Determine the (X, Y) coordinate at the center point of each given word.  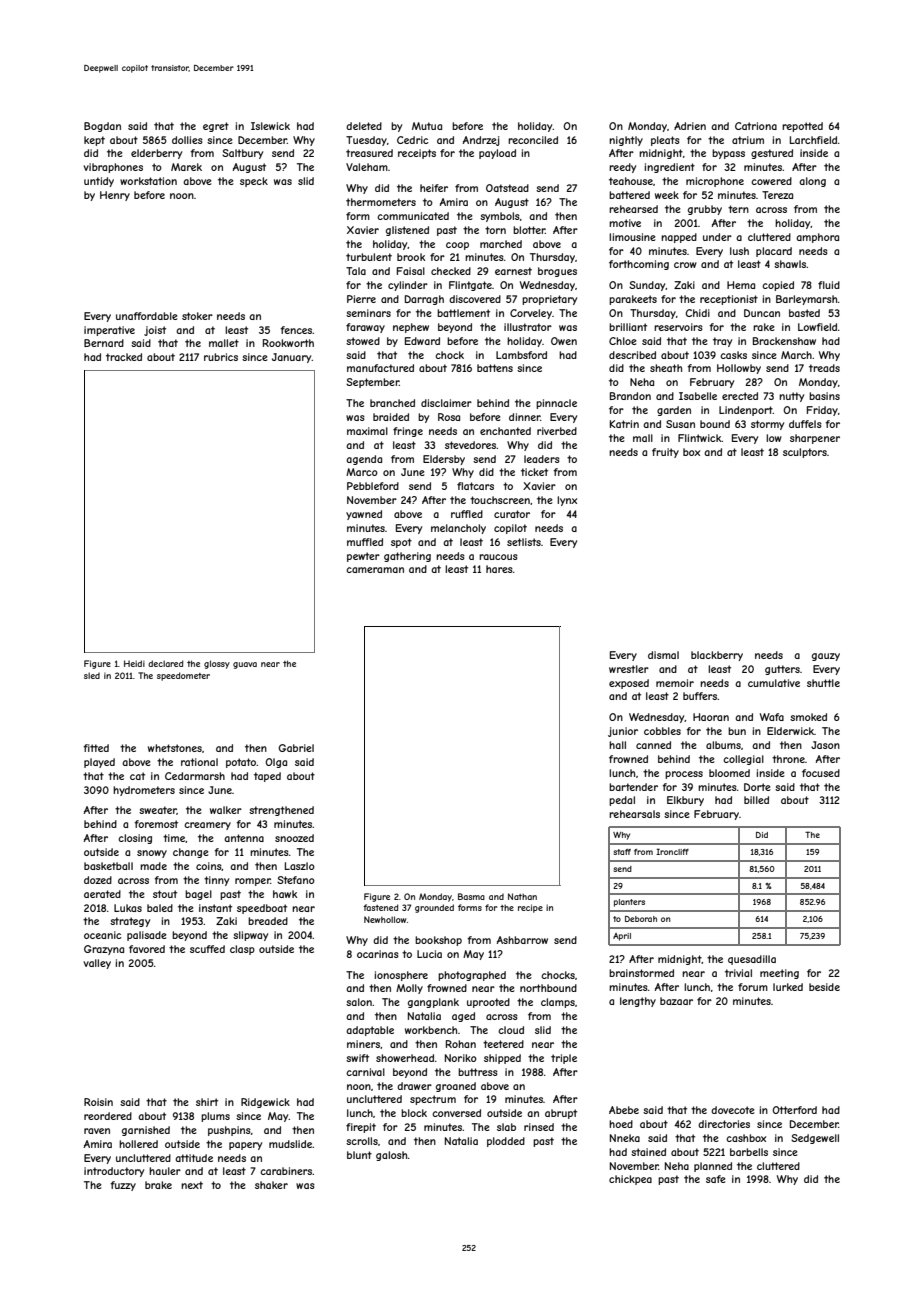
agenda (364, 460)
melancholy (458, 529)
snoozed (294, 838)
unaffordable (147, 316)
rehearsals (634, 814)
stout (165, 894)
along (812, 182)
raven (97, 1131)
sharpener (815, 439)
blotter (529, 230)
